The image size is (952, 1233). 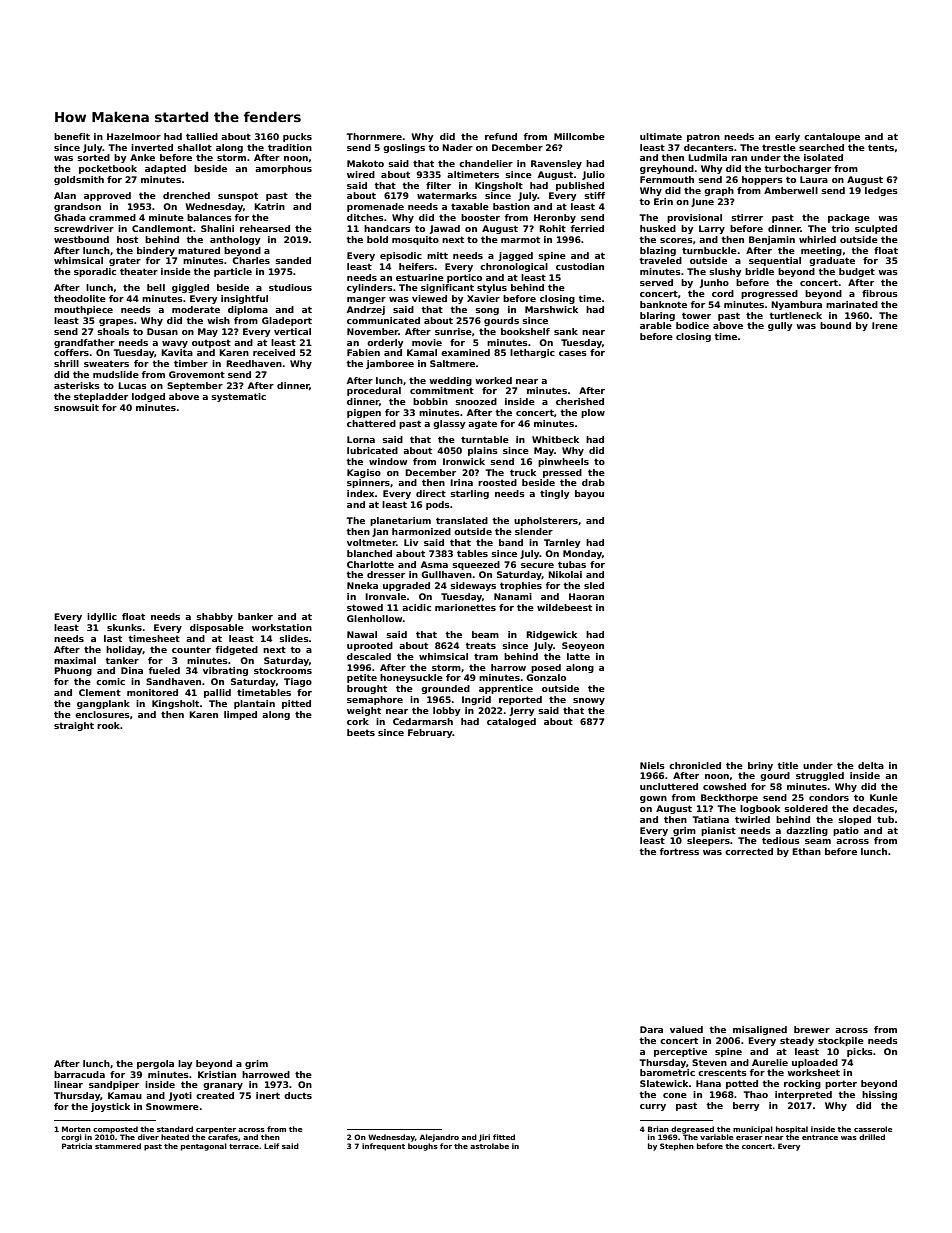 I want to click on theodolite, so click(x=80, y=298).
